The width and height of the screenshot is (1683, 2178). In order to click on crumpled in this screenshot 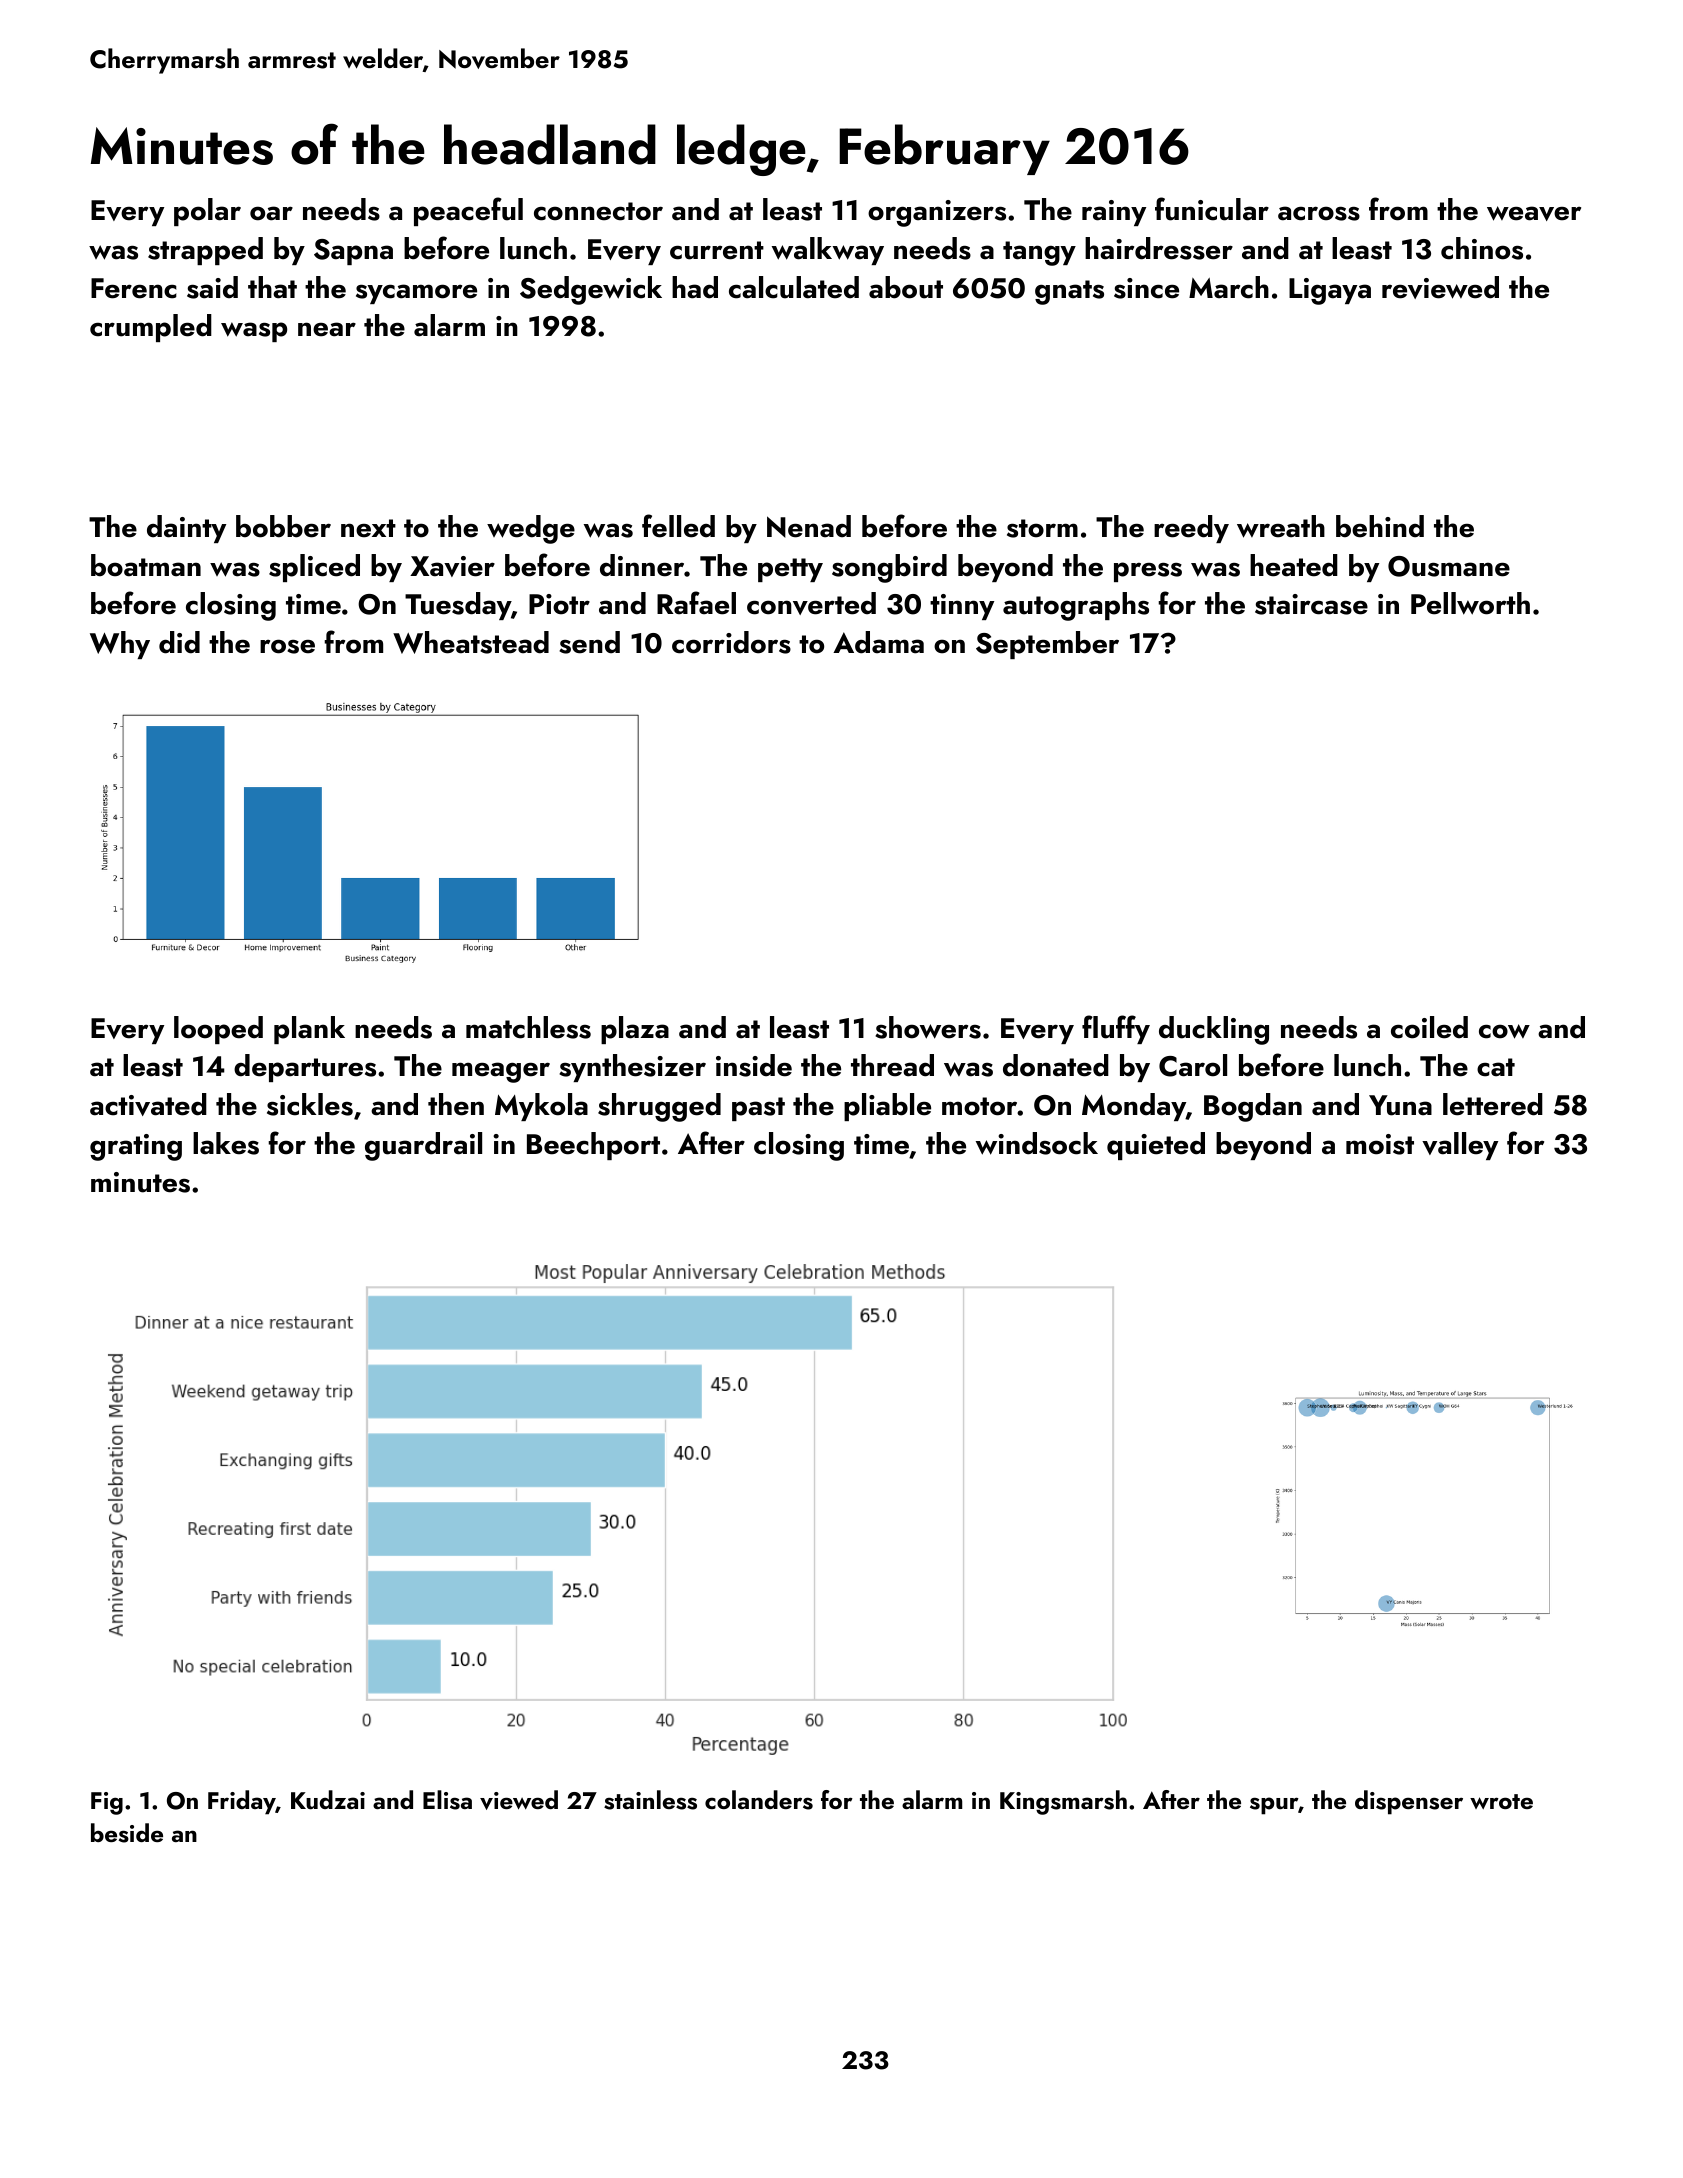, I will do `click(151, 328)`.
